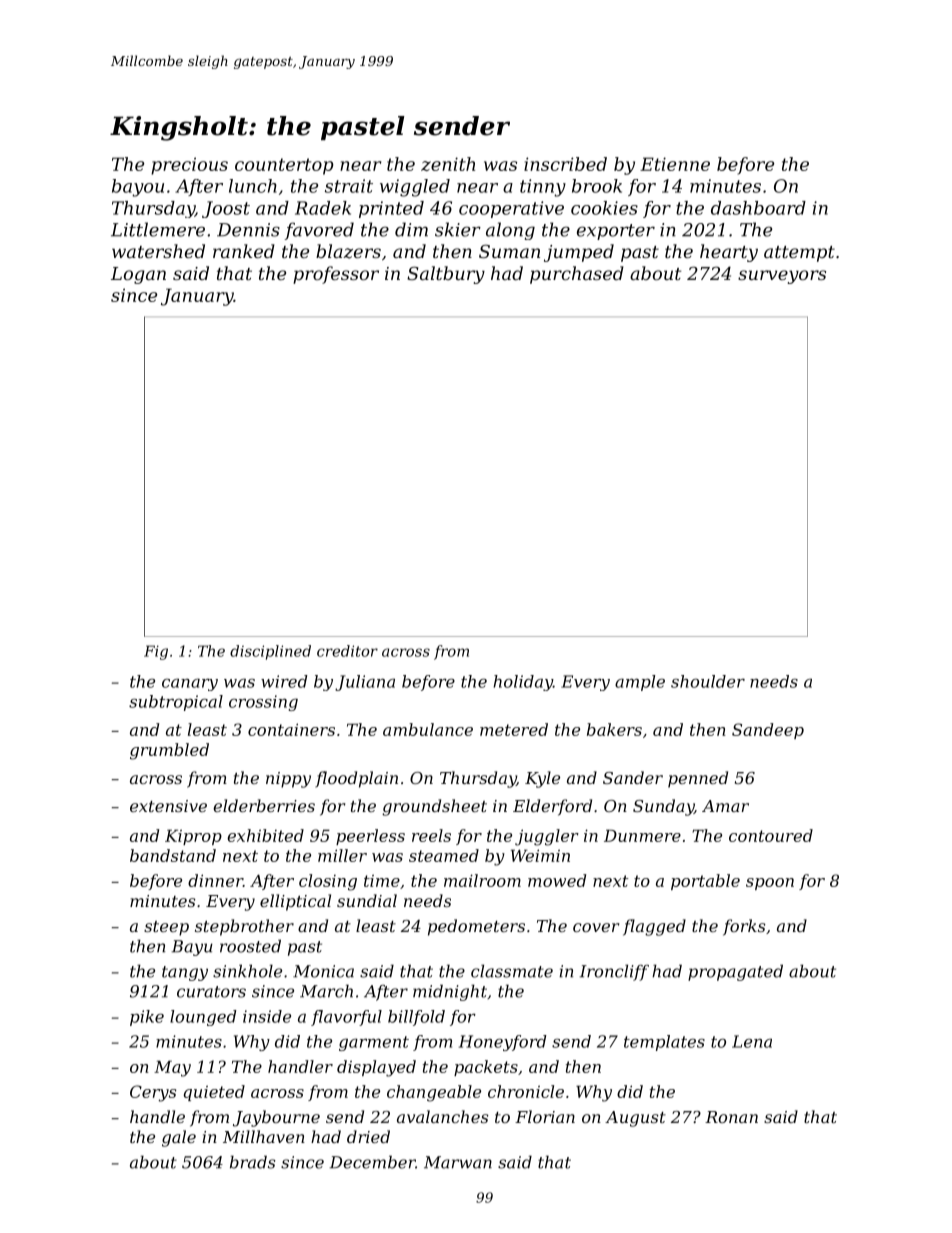  Describe the element at coordinates (698, 779) in the screenshot. I see `penned` at that location.
